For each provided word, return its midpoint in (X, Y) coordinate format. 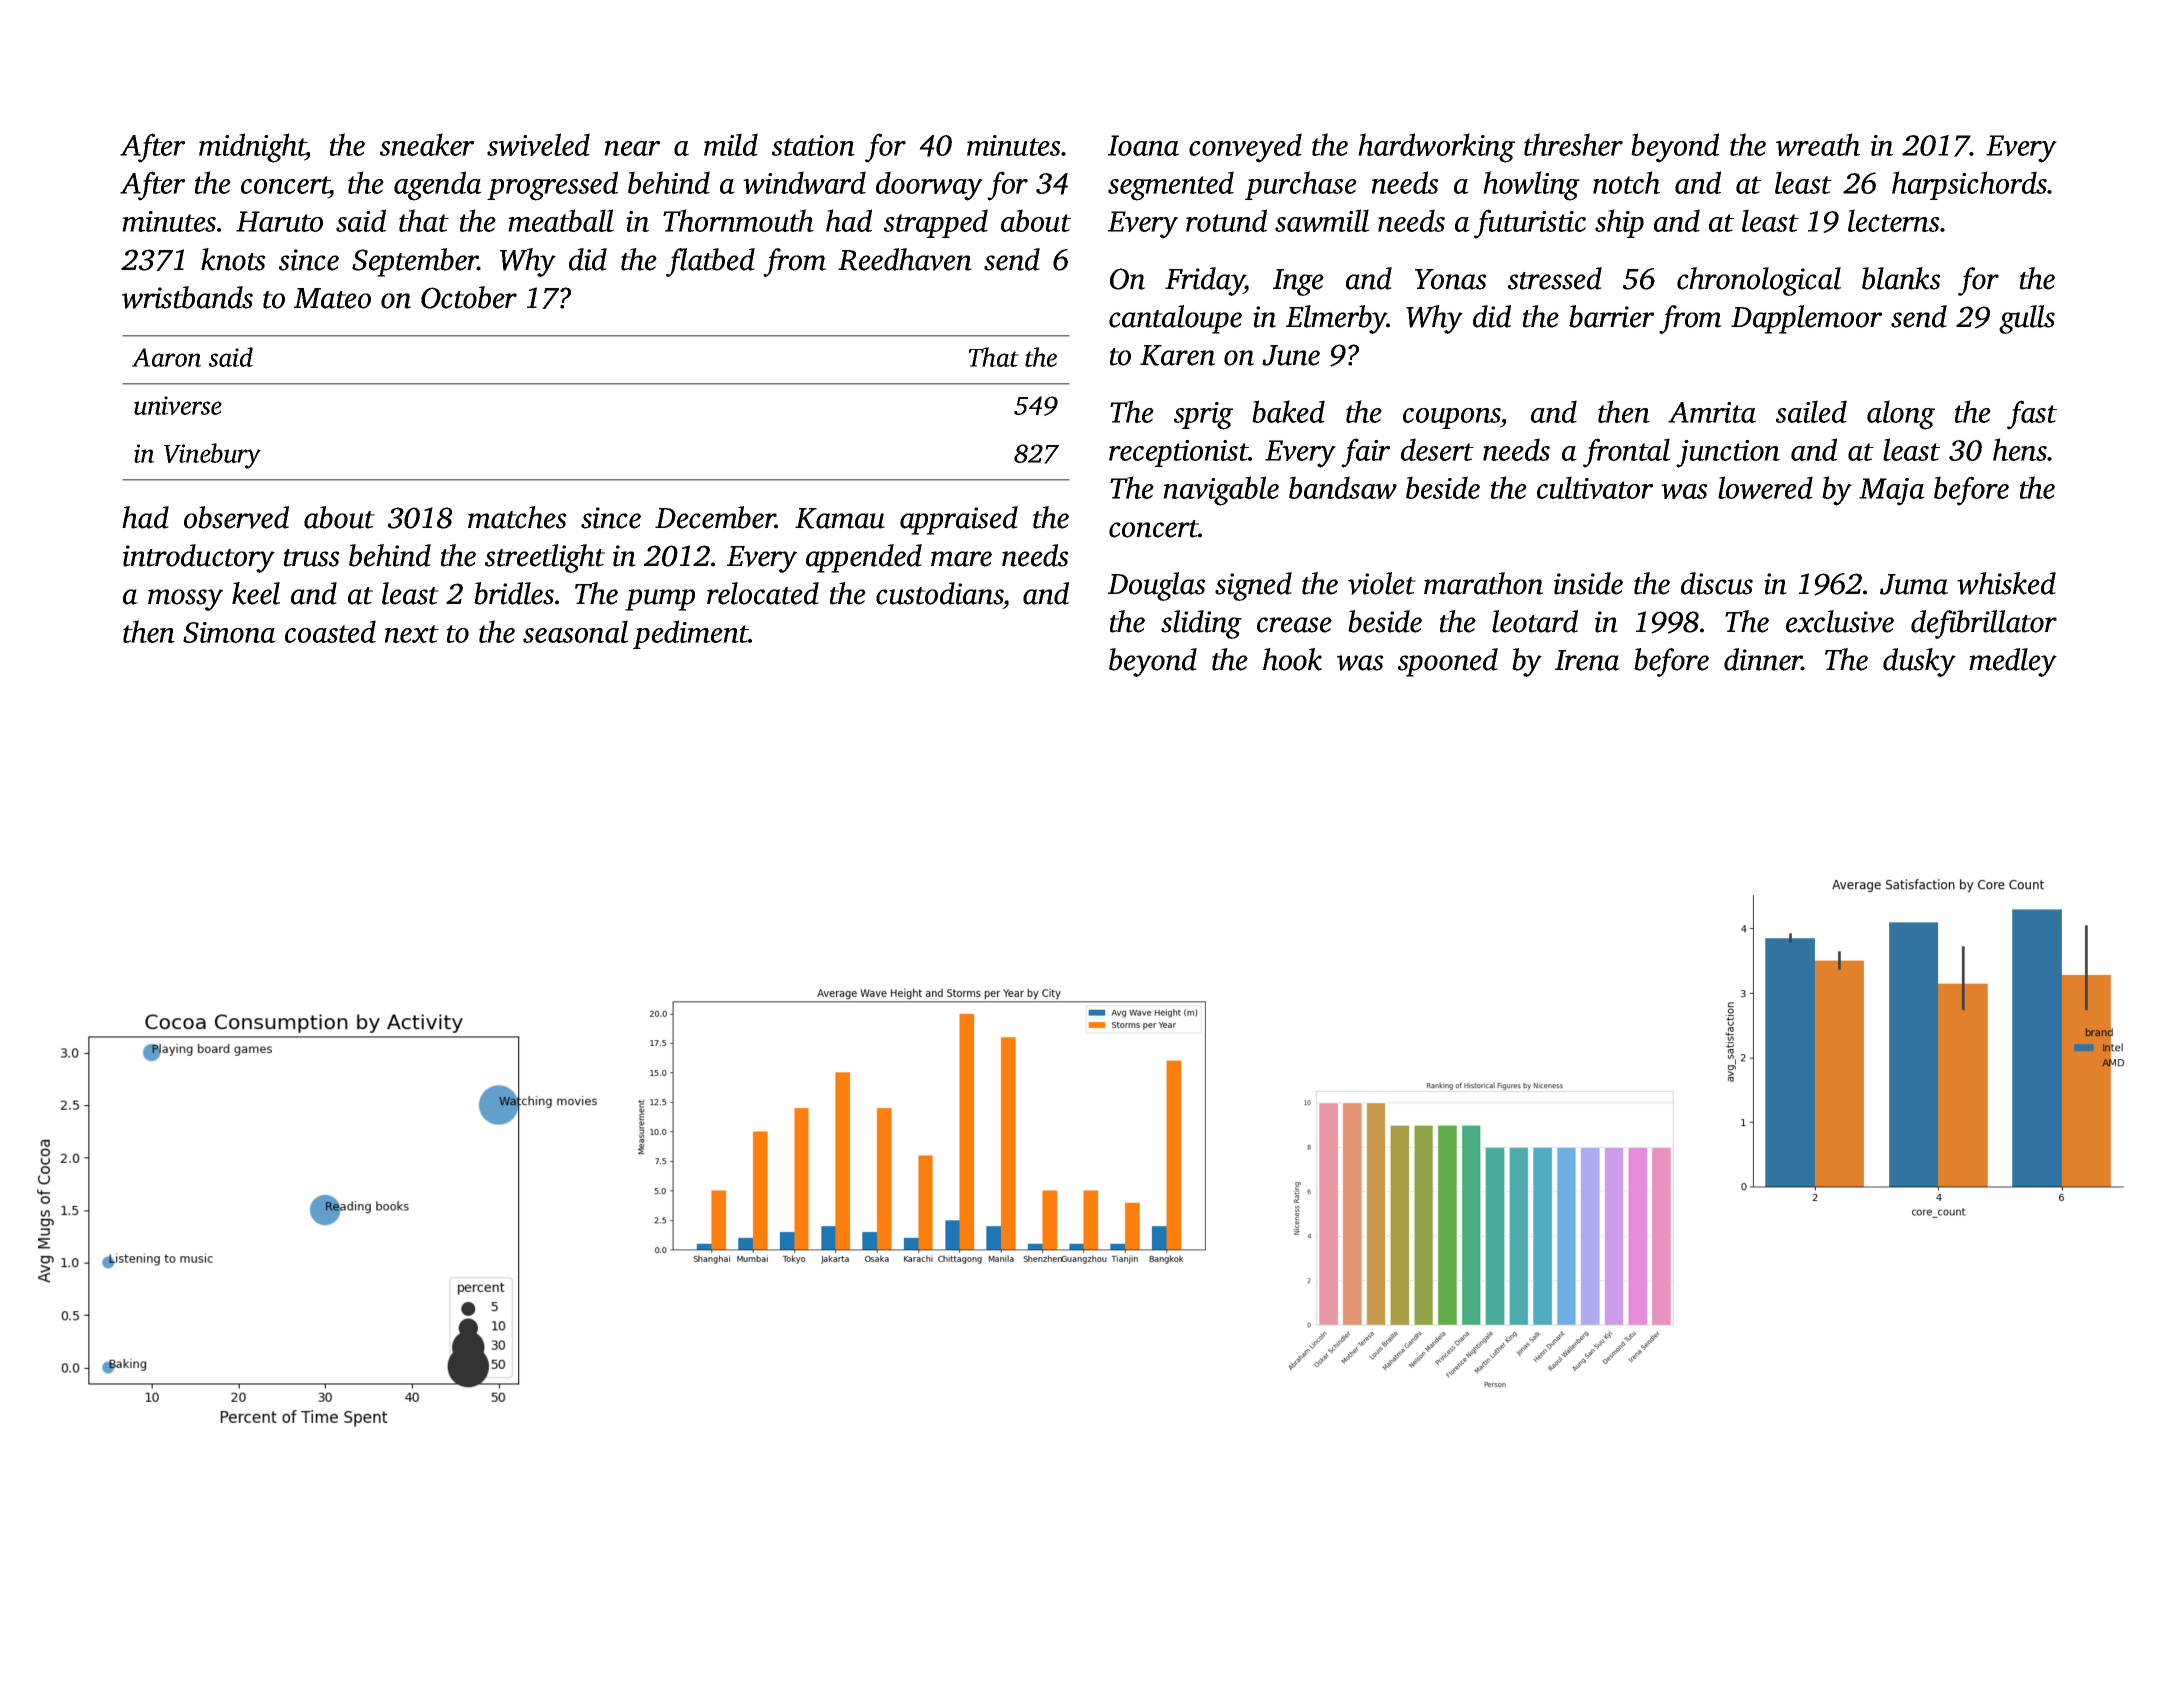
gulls (2027, 319)
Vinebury (212, 456)
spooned (1448, 662)
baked (1288, 411)
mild (731, 144)
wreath (1818, 144)
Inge (1298, 282)
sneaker (427, 144)
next (411, 634)
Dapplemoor (1806, 319)
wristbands (187, 297)
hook (1292, 659)
